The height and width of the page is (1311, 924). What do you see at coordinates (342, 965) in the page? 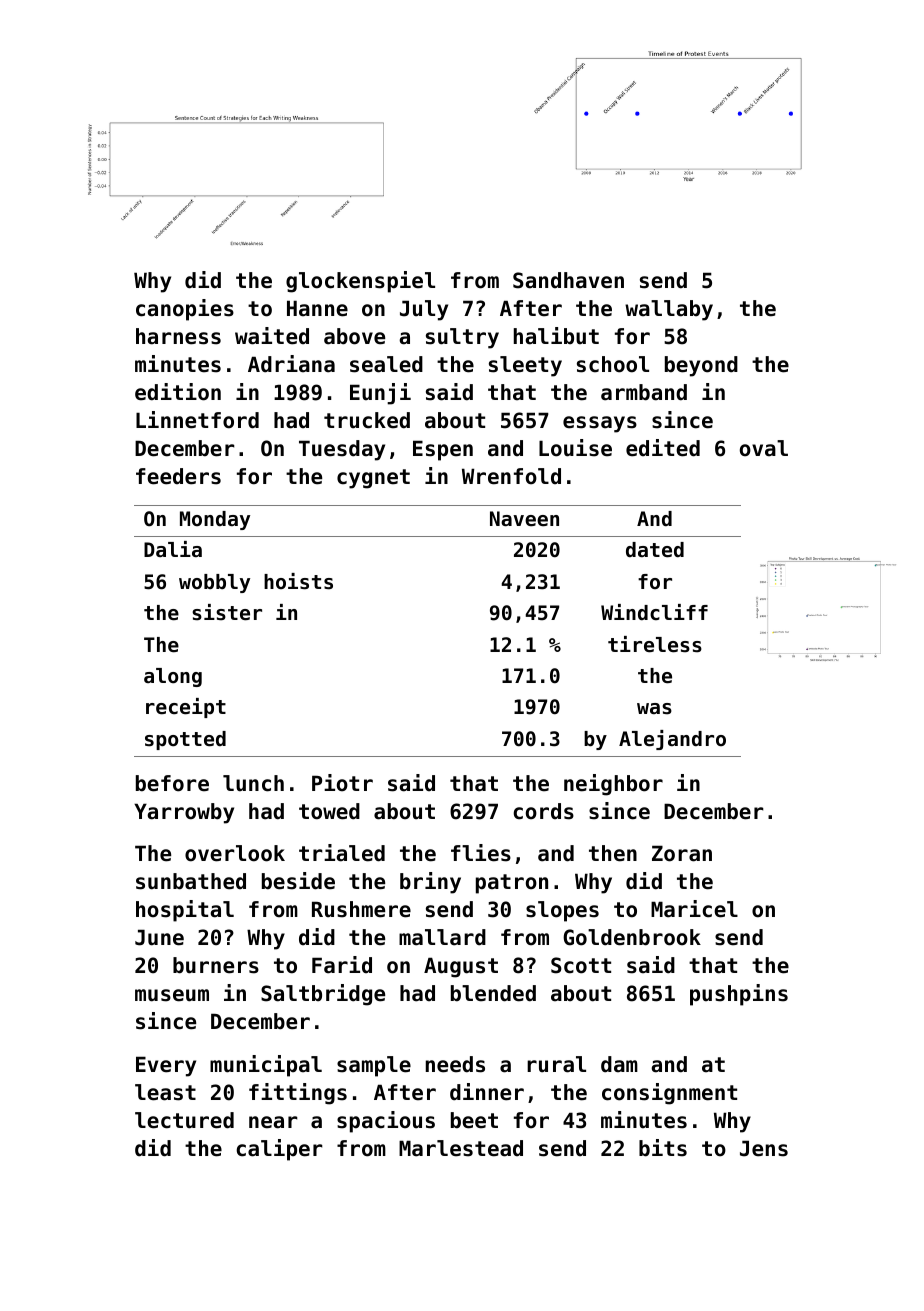
I see `Farid` at bounding box center [342, 965].
